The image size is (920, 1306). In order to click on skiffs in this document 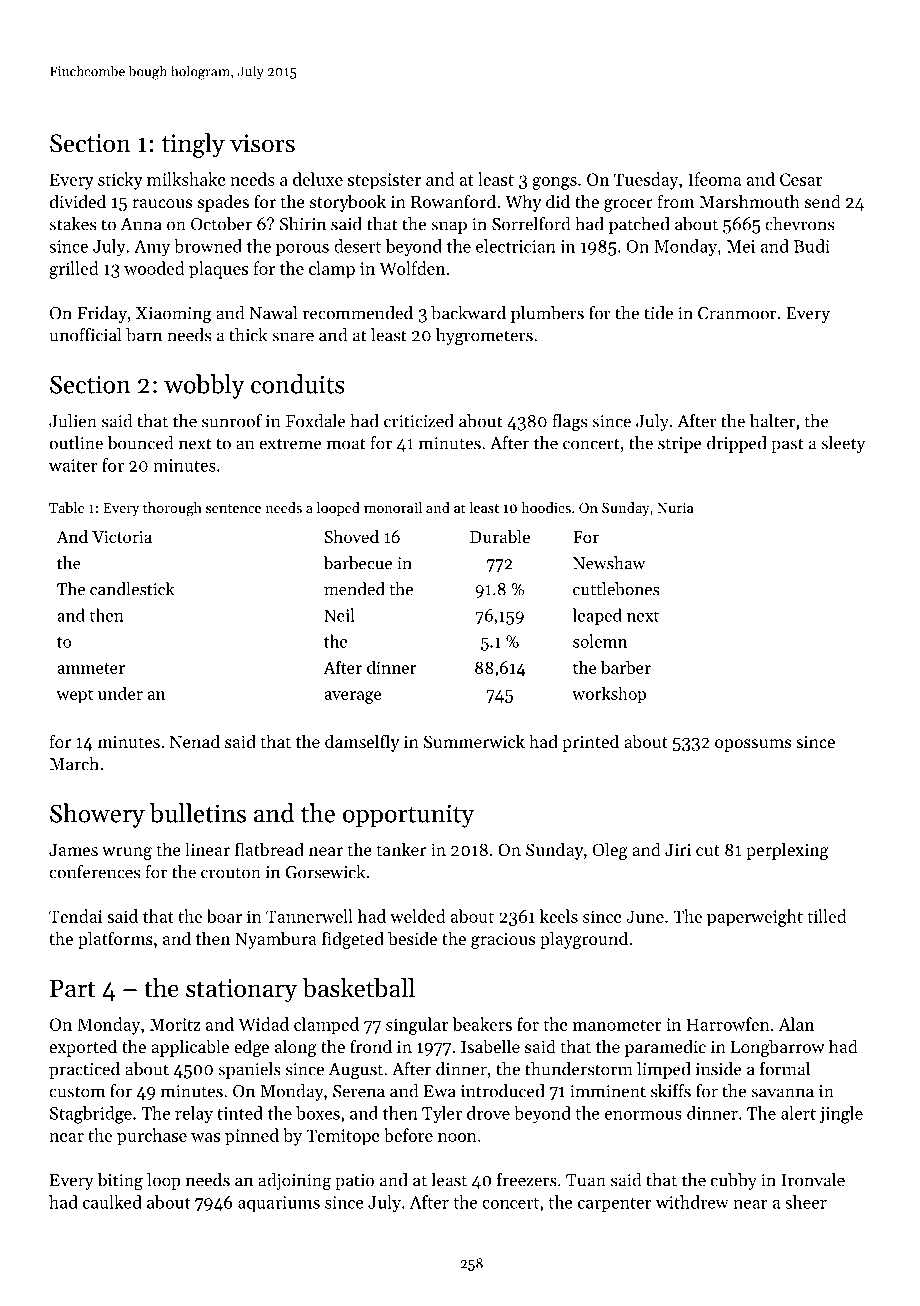, I will do `click(671, 1091)`.
